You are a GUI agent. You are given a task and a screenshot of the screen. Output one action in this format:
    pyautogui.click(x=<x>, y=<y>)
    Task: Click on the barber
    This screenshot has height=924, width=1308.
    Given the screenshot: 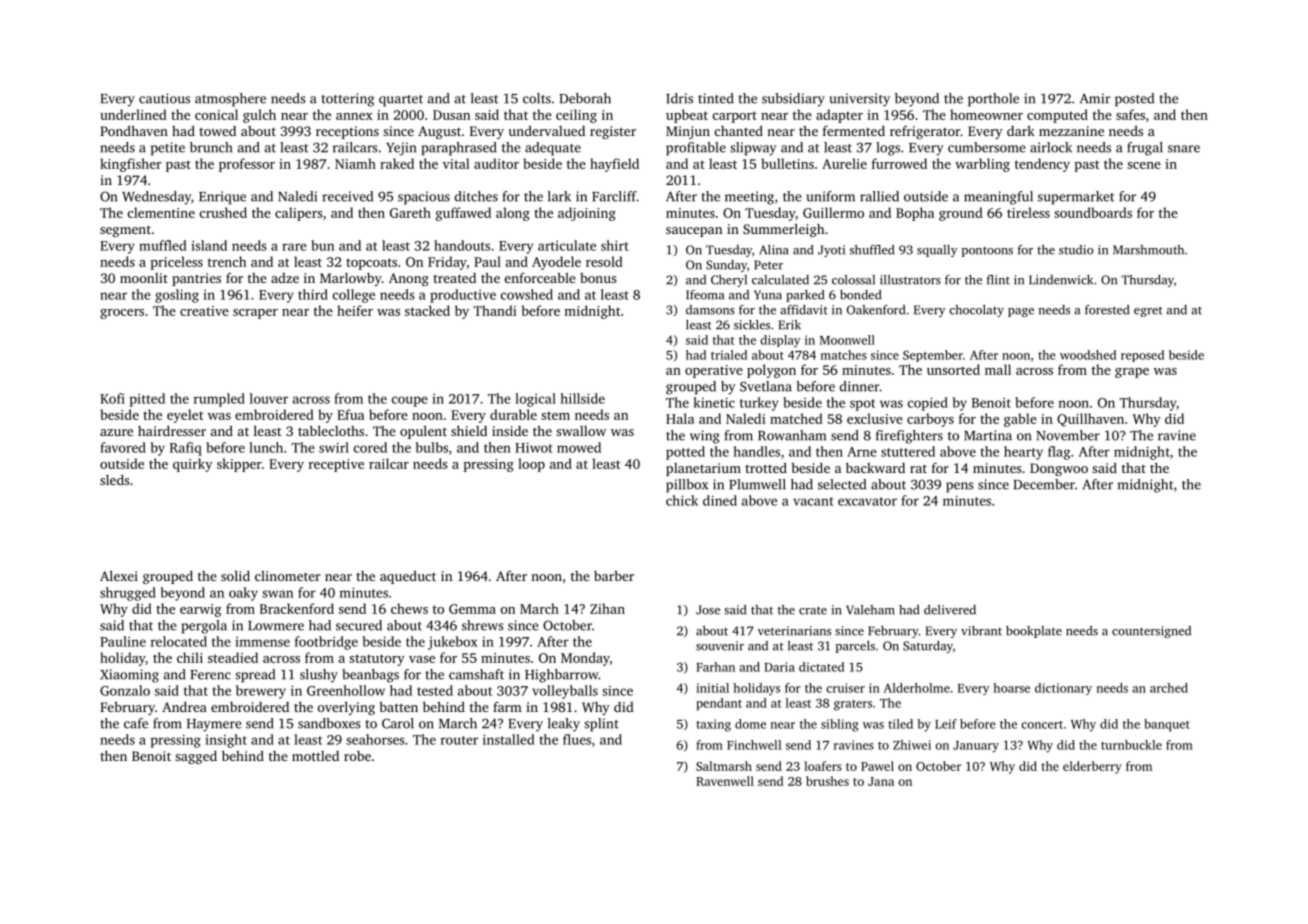 What is the action you would take?
    pyautogui.click(x=614, y=576)
